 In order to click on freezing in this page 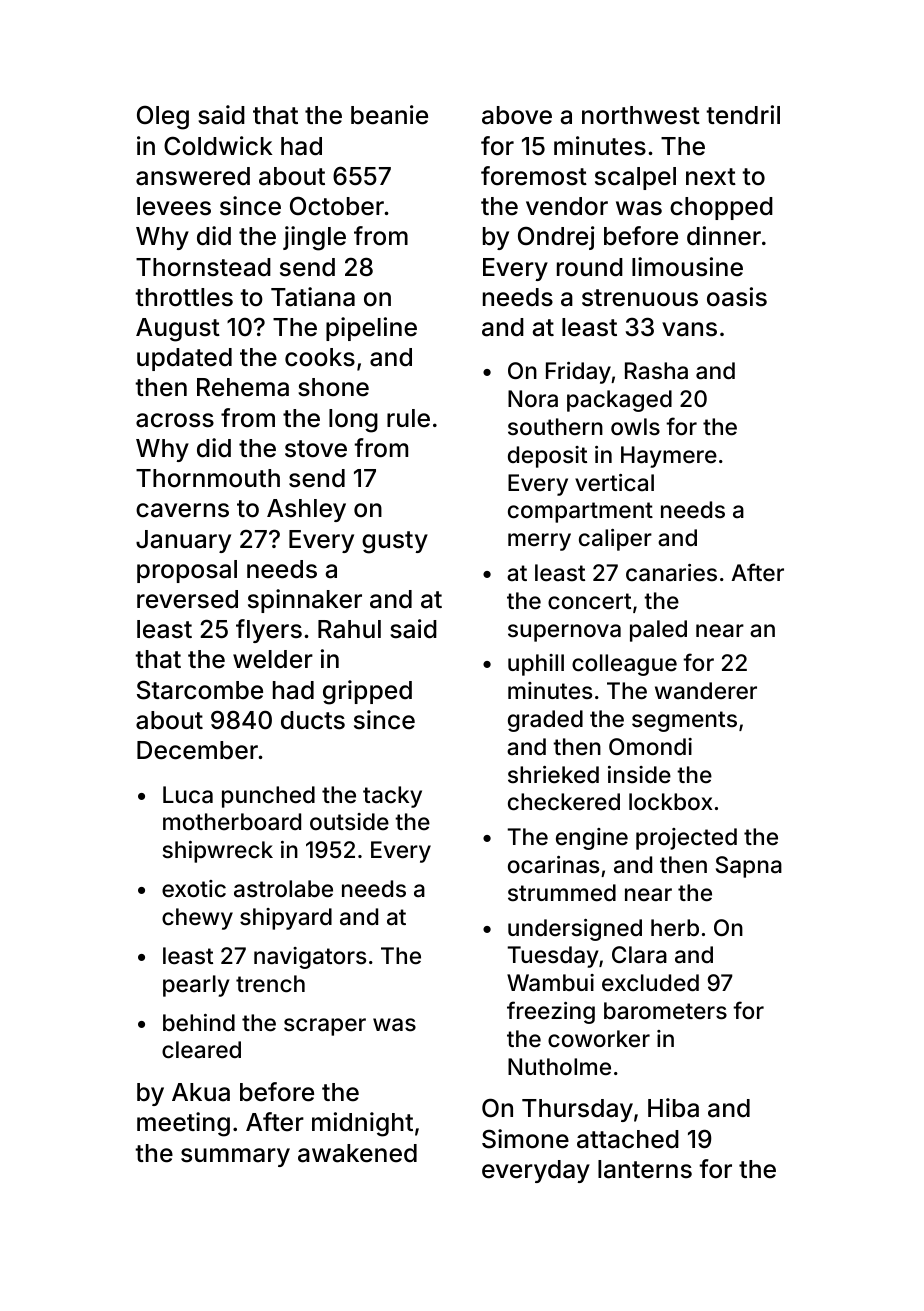, I will do `click(551, 1012)`.
